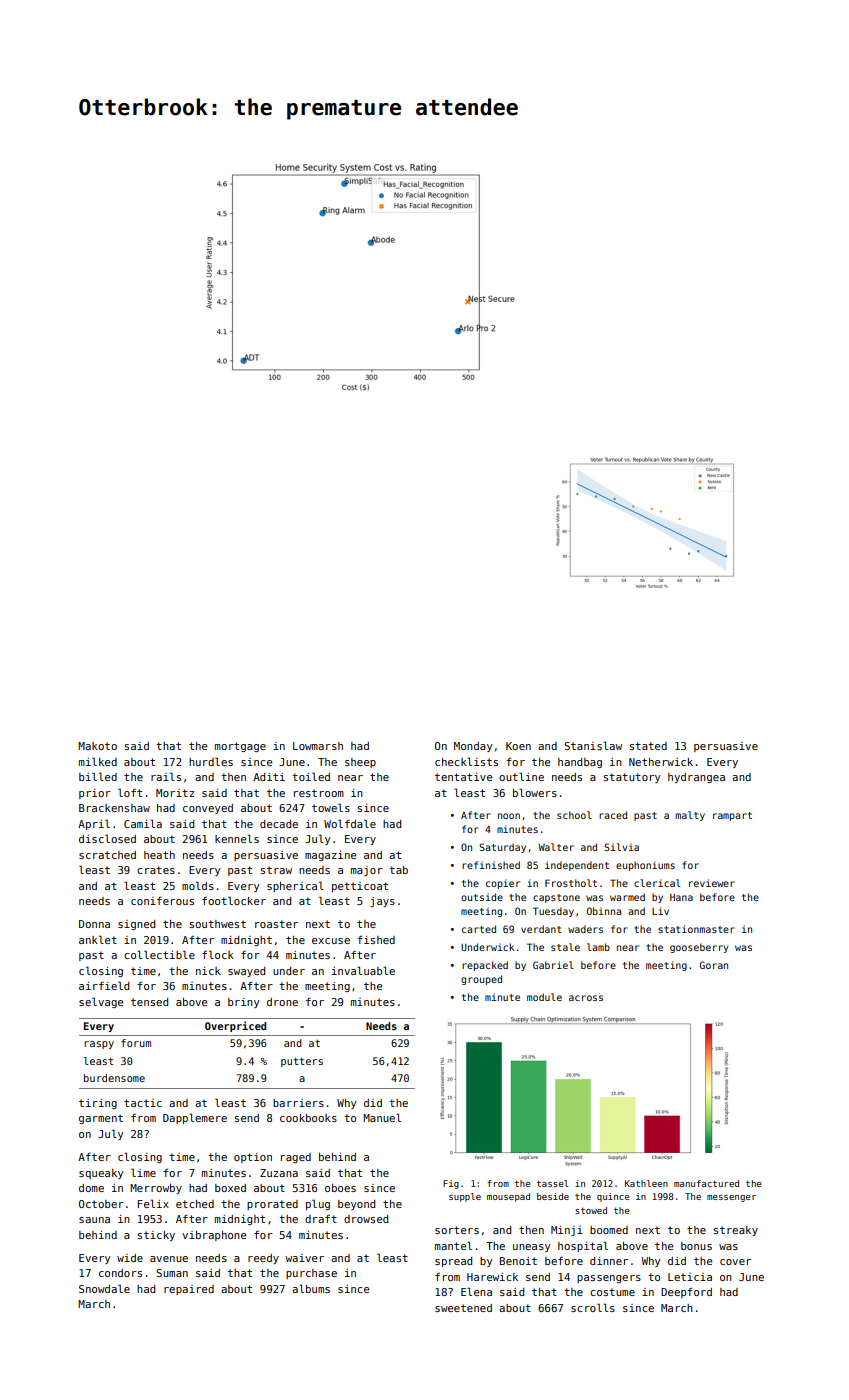 Image resolution: width=849 pixels, height=1400 pixels. I want to click on jays, so click(382, 902).
